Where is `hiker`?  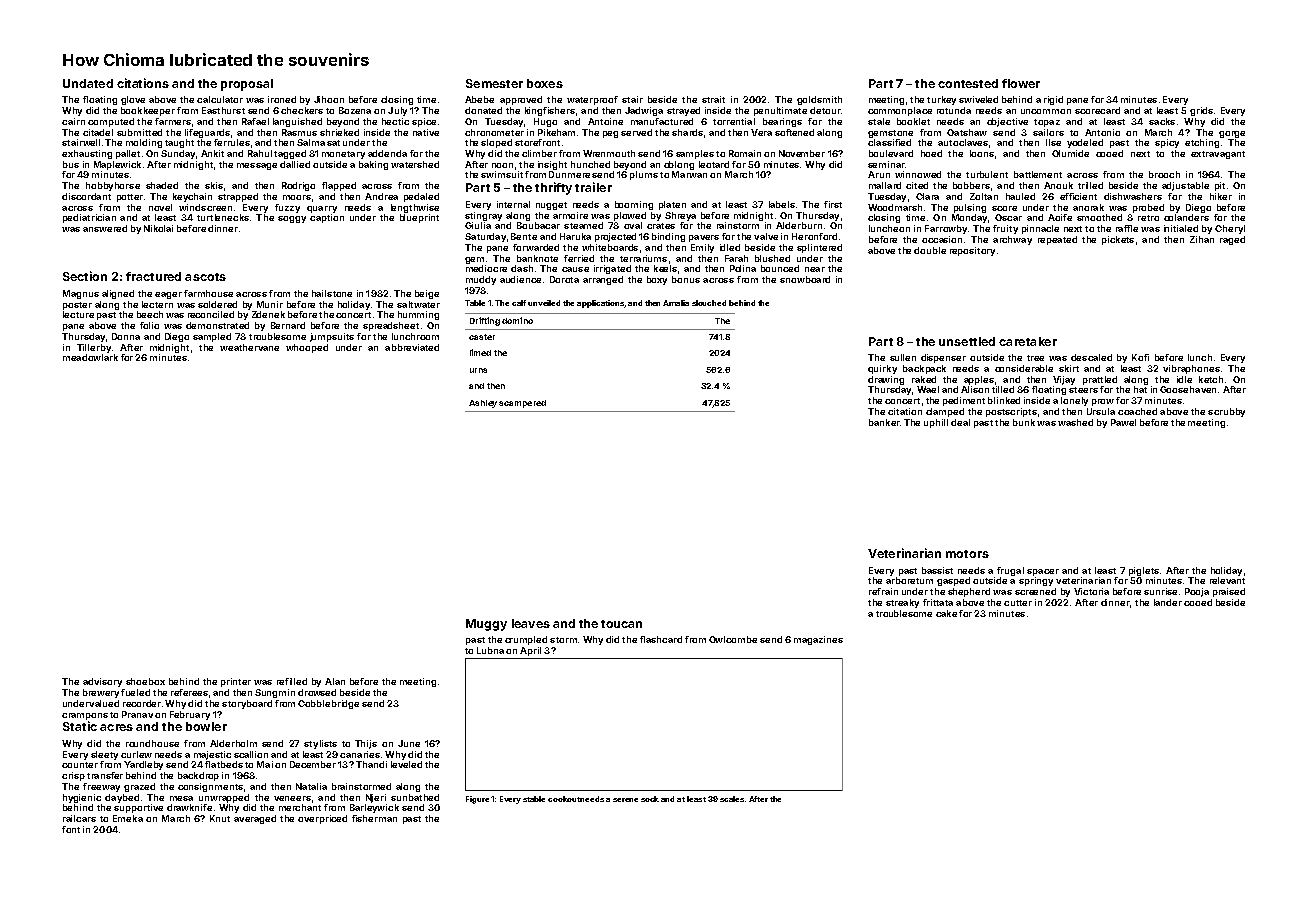 hiker is located at coordinates (1221, 196).
